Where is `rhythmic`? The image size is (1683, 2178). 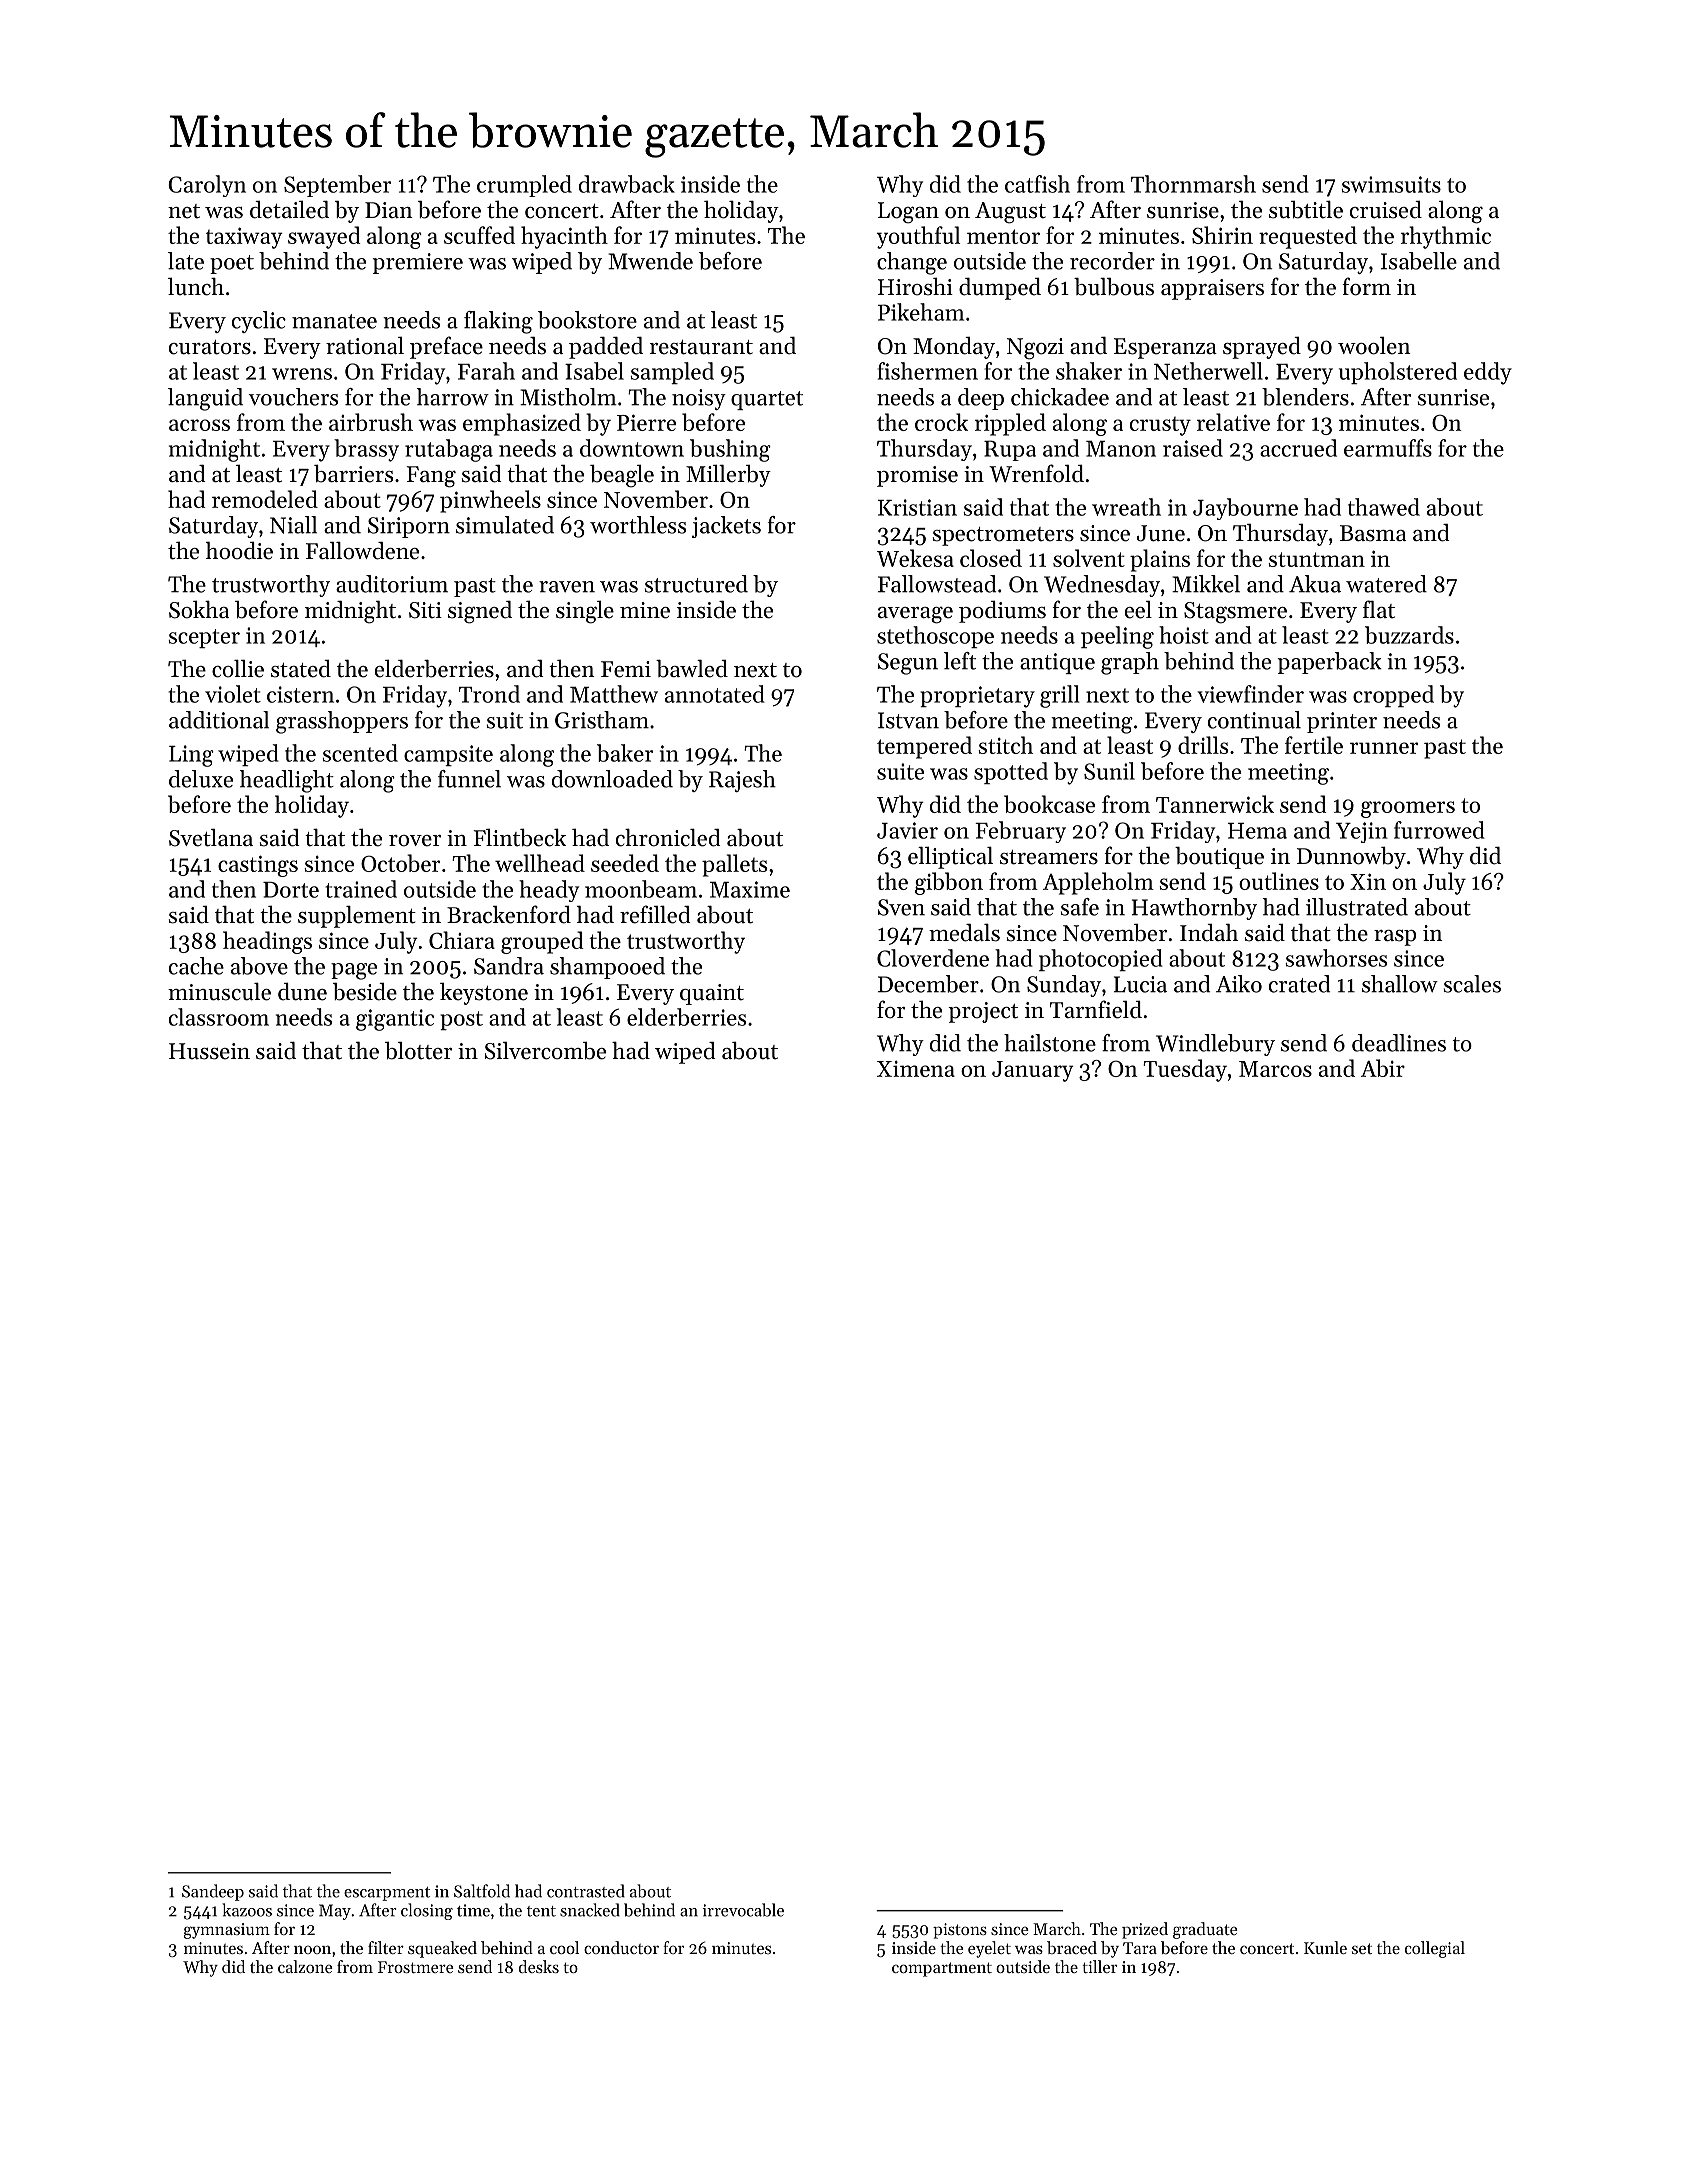 rhythmic is located at coordinates (1446, 237).
